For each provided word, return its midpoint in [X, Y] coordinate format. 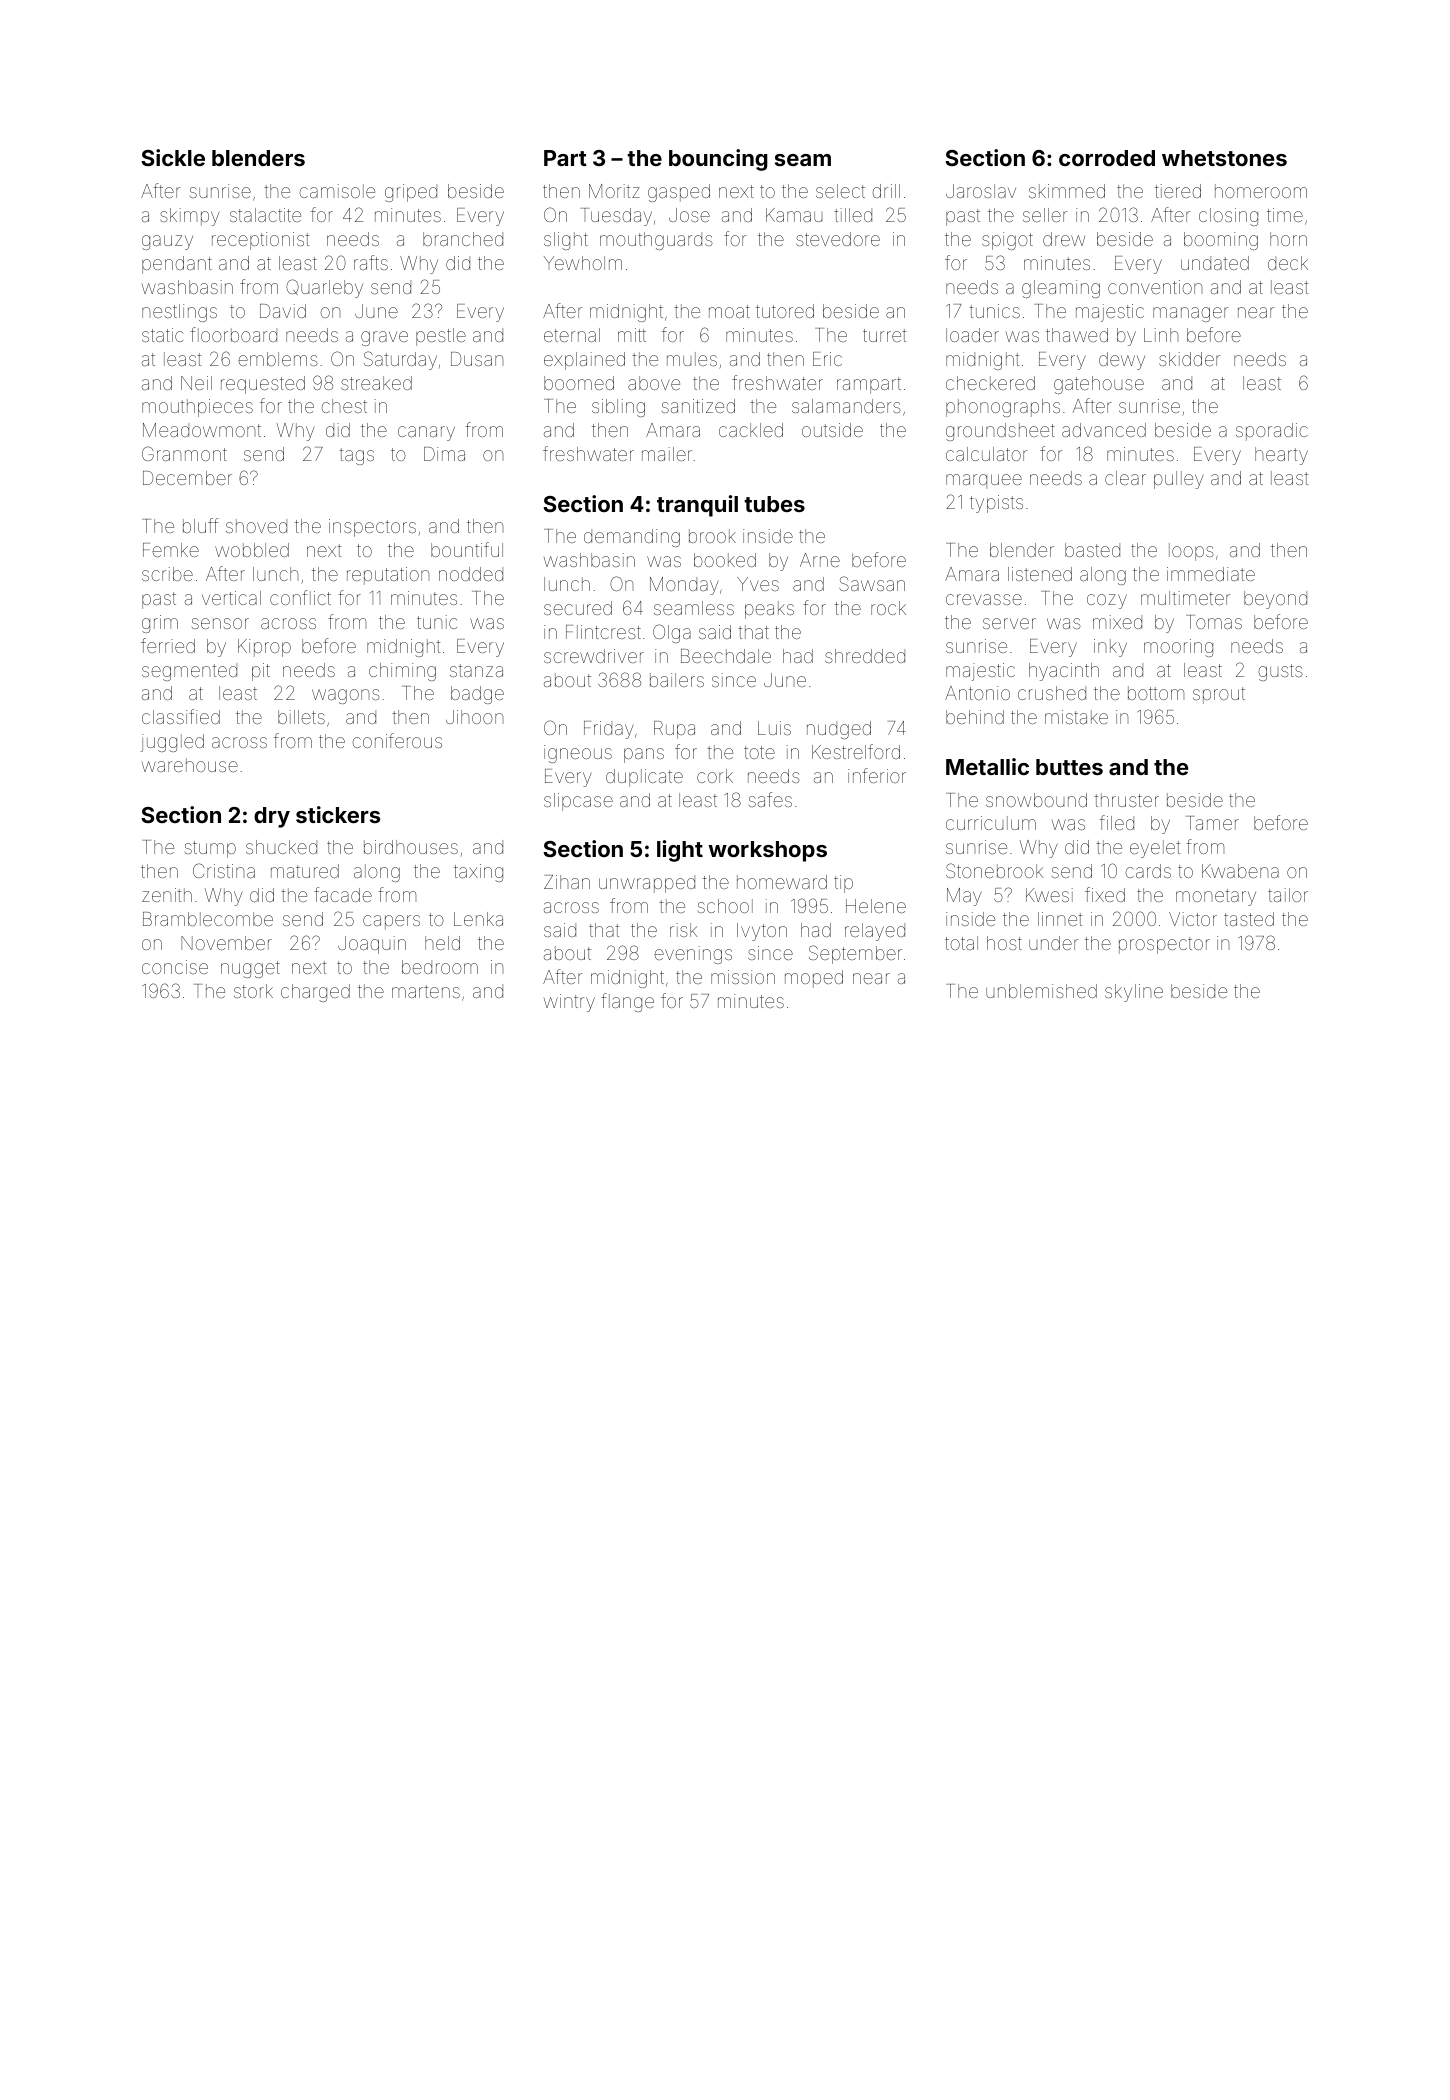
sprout [1219, 695]
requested [263, 385]
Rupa [674, 730]
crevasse [984, 599]
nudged [839, 730]
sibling [618, 408]
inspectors [372, 528]
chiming [402, 672]
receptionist [260, 241]
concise [175, 967]
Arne [820, 560]
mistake [1076, 717]
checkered [990, 383]
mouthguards [656, 241]
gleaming [1061, 289]
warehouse [190, 765]
